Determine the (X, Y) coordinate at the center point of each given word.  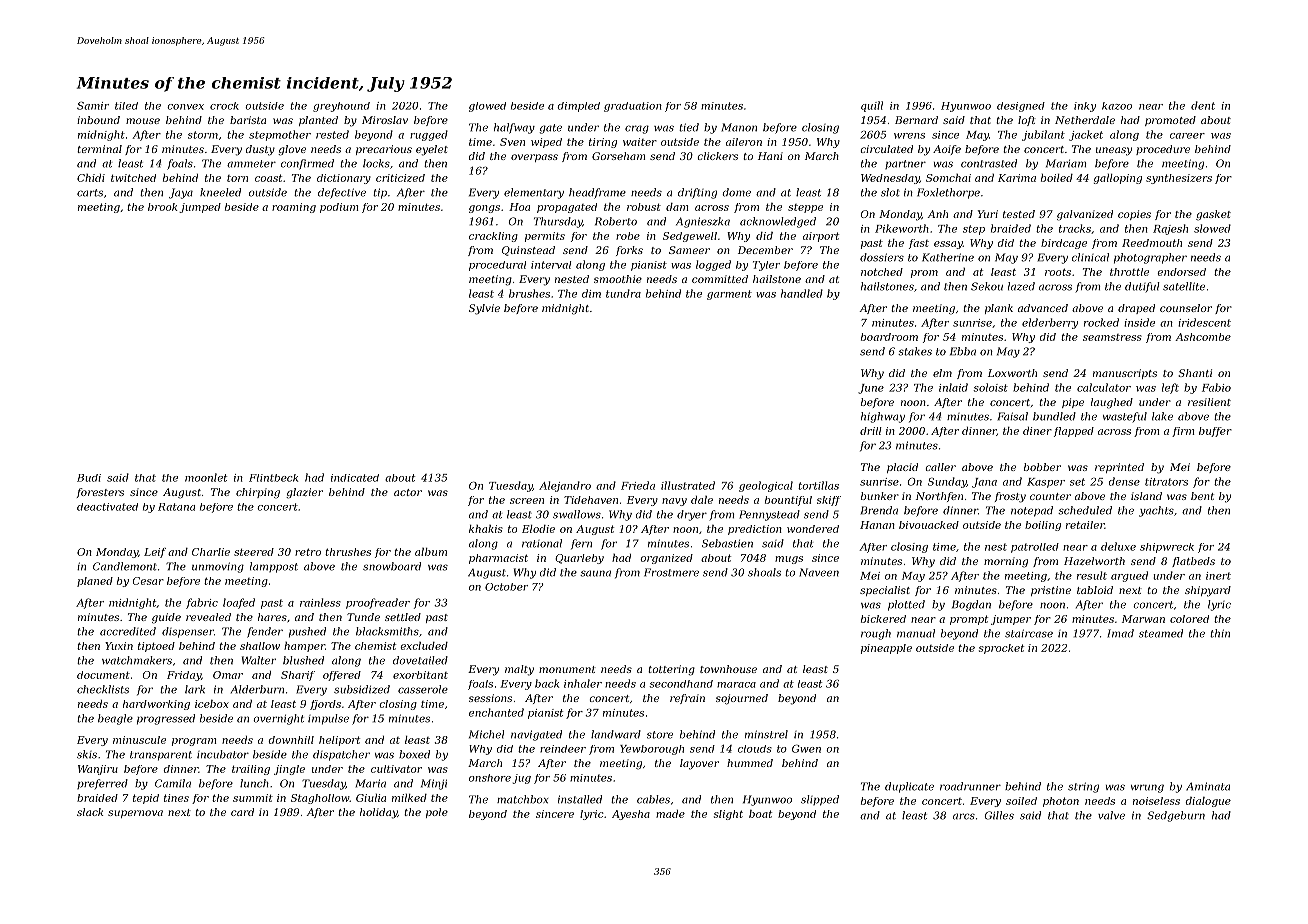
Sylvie (484, 309)
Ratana (176, 507)
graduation (633, 107)
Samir (93, 106)
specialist (885, 591)
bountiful (788, 501)
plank (999, 309)
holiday (378, 813)
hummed (750, 763)
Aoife (947, 150)
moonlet (206, 477)
